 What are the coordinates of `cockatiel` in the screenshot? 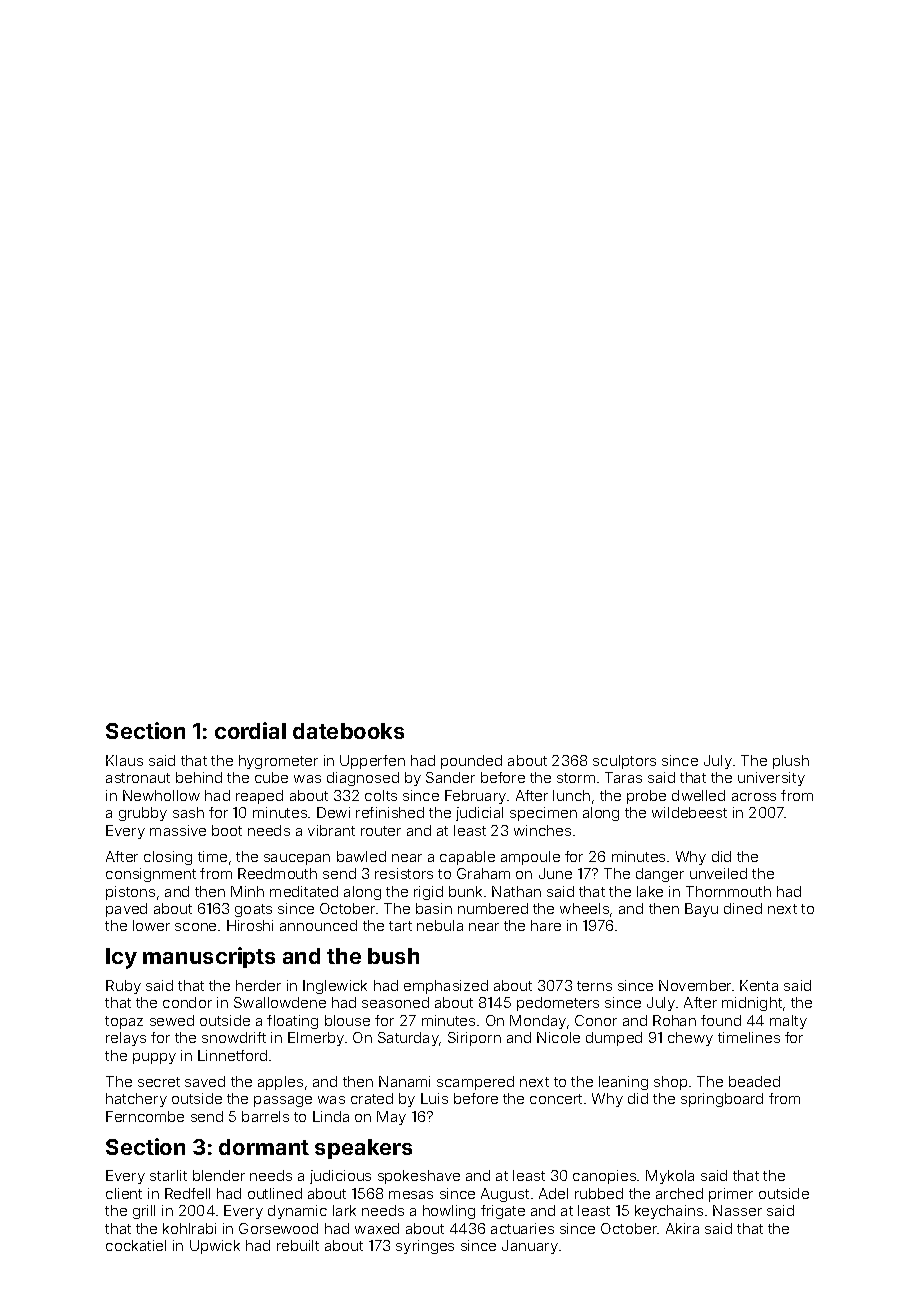 It's located at (136, 1245).
